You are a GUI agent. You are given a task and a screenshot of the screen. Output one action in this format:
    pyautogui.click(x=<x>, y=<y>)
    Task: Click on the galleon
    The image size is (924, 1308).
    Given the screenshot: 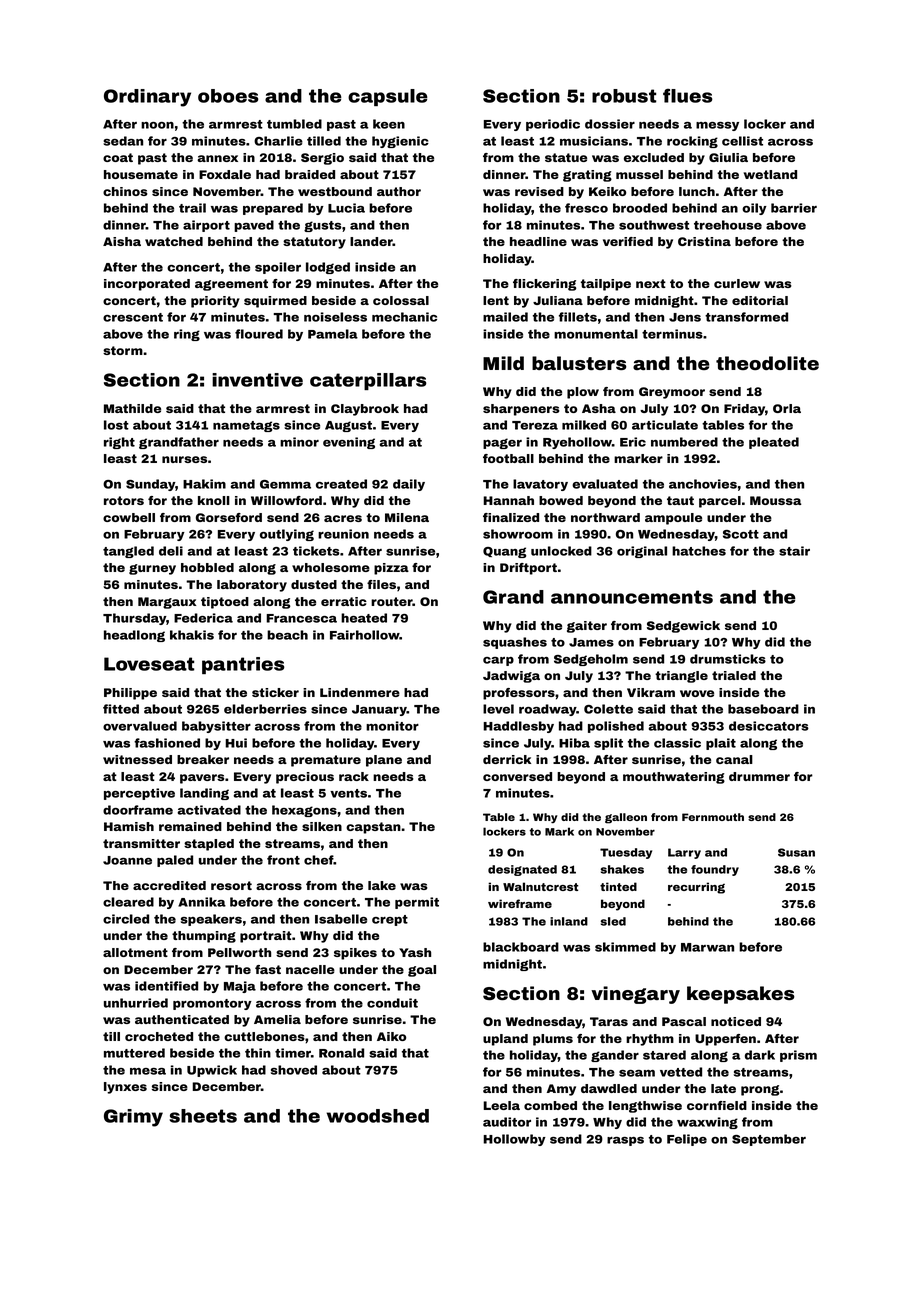 What is the action you would take?
    pyautogui.click(x=626, y=818)
